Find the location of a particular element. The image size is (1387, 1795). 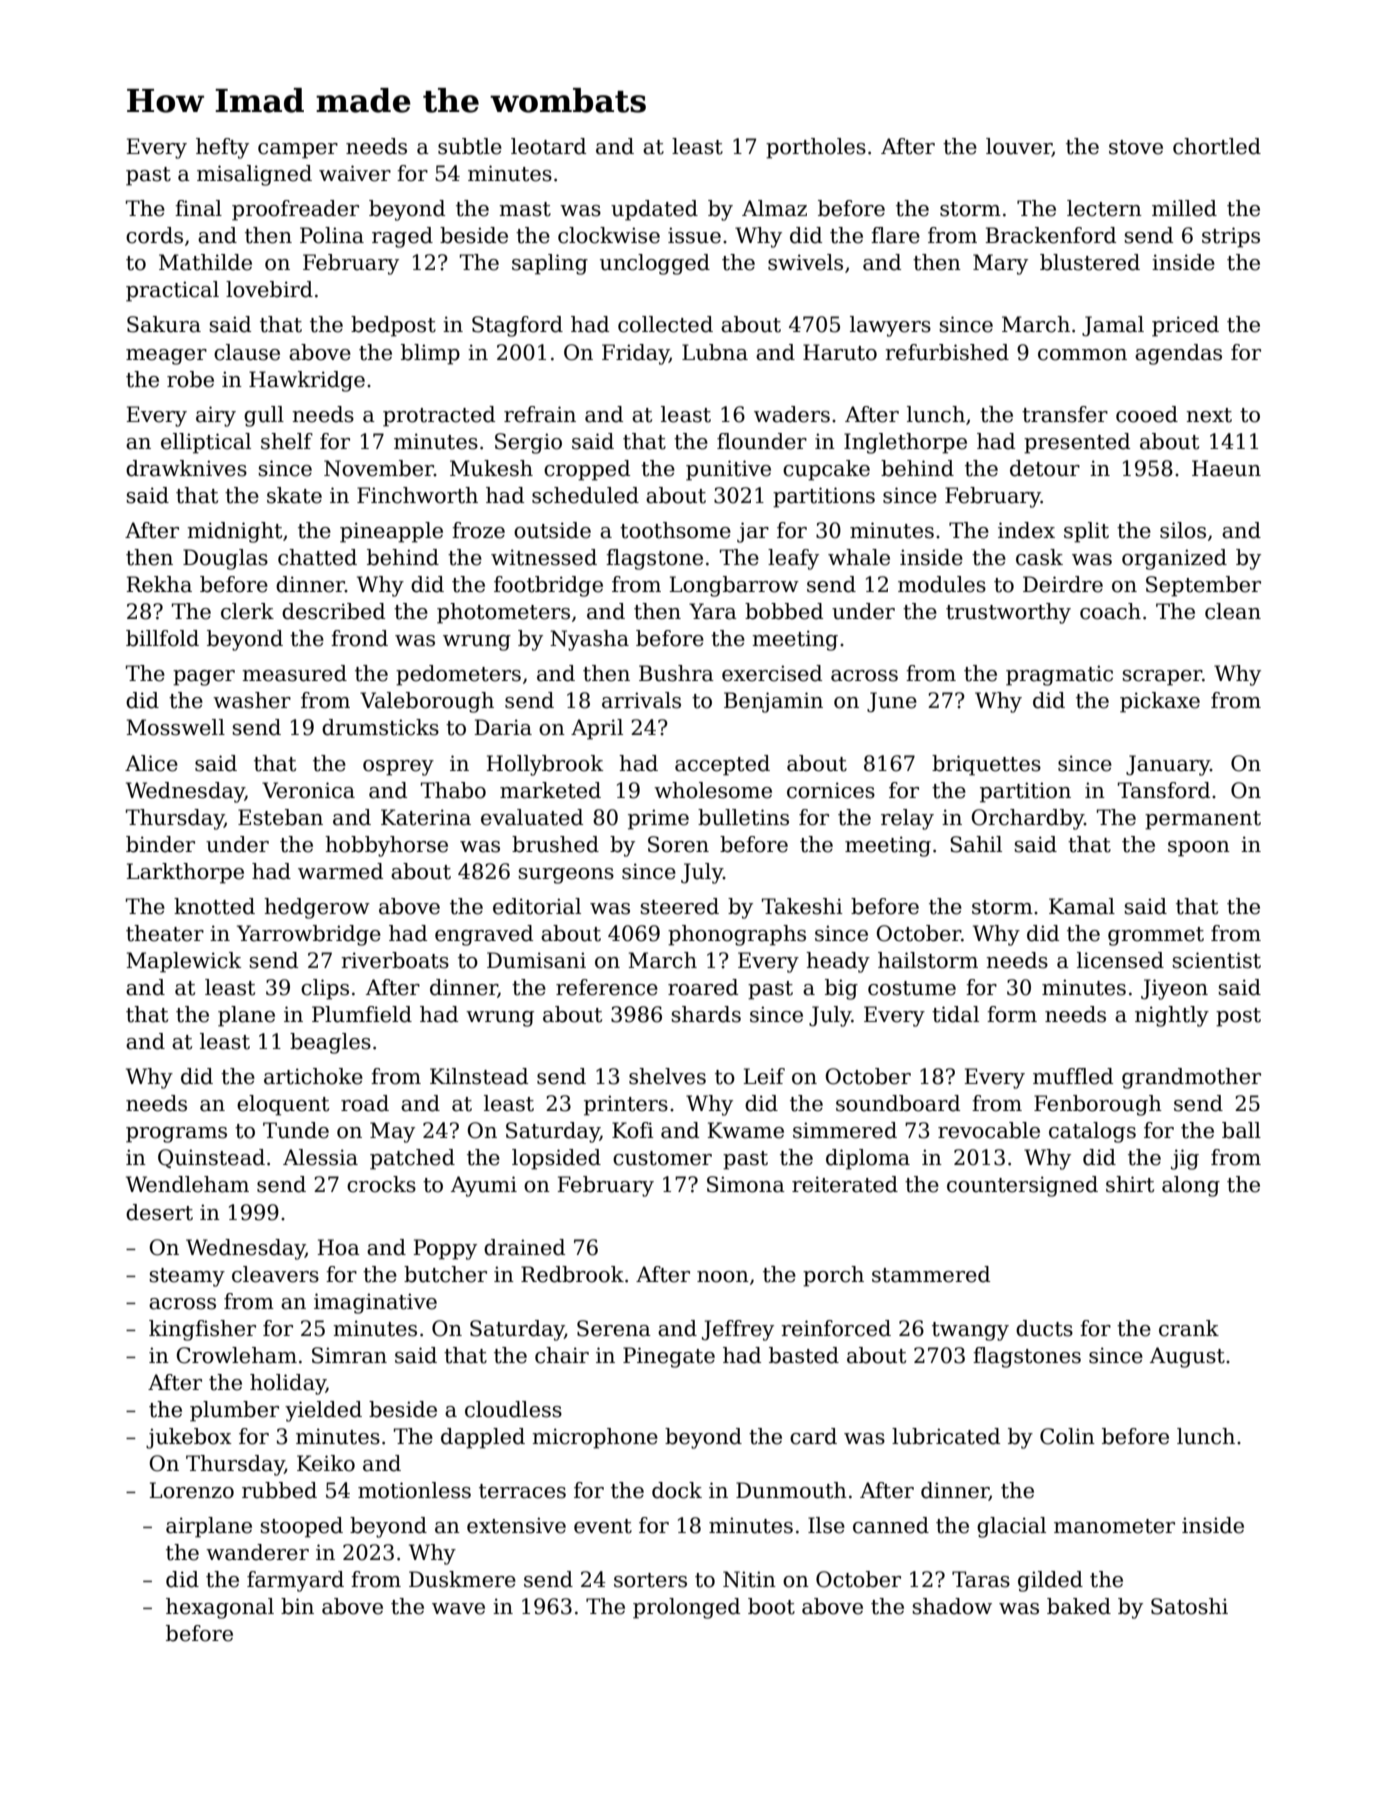

steered is located at coordinates (679, 906).
